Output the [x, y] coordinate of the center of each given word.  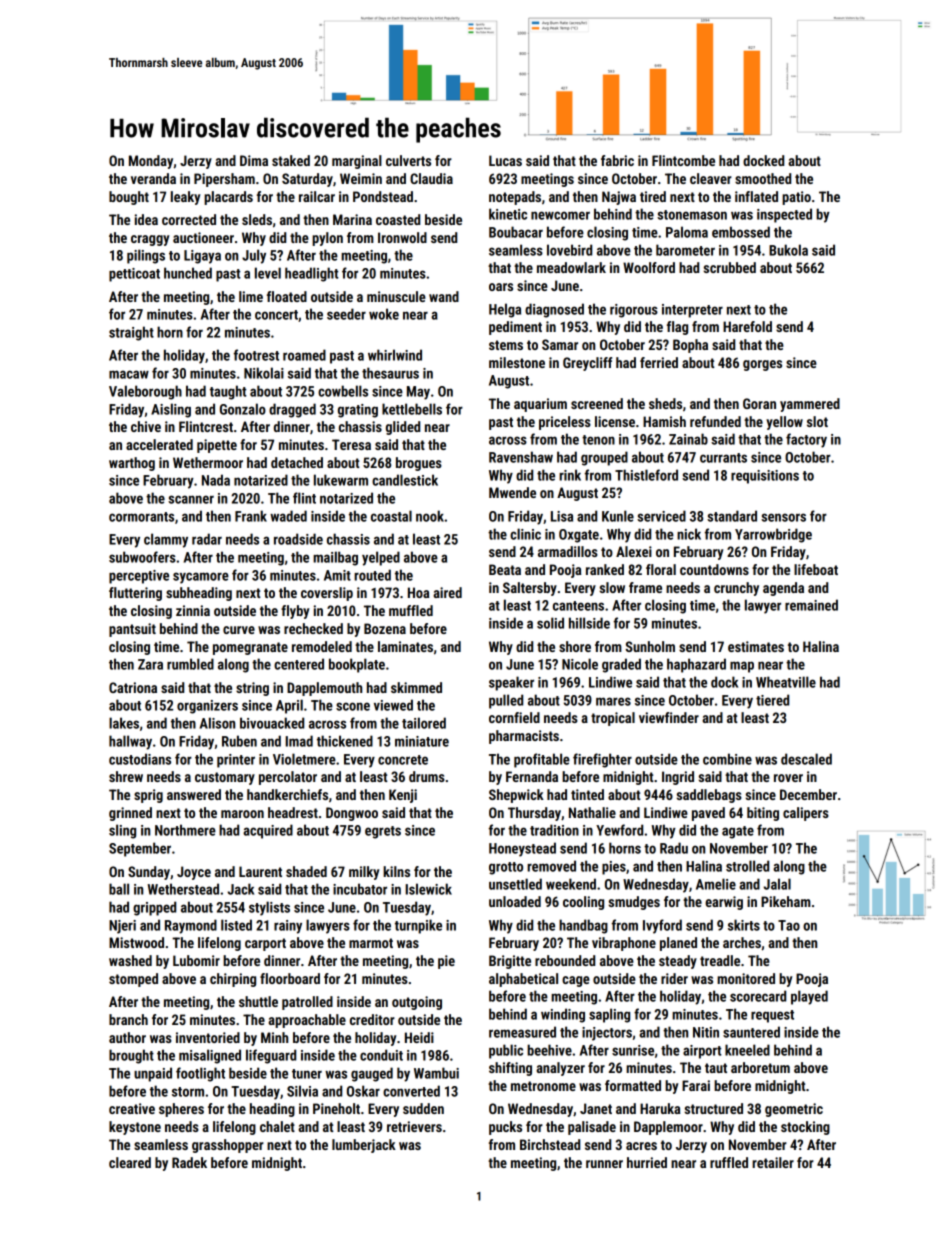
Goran [759, 403]
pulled [506, 701]
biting [763, 814]
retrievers [414, 1126]
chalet [277, 1126]
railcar [317, 196]
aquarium [540, 405]
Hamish [664, 421]
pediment [515, 328]
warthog [132, 464]
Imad [299, 741]
